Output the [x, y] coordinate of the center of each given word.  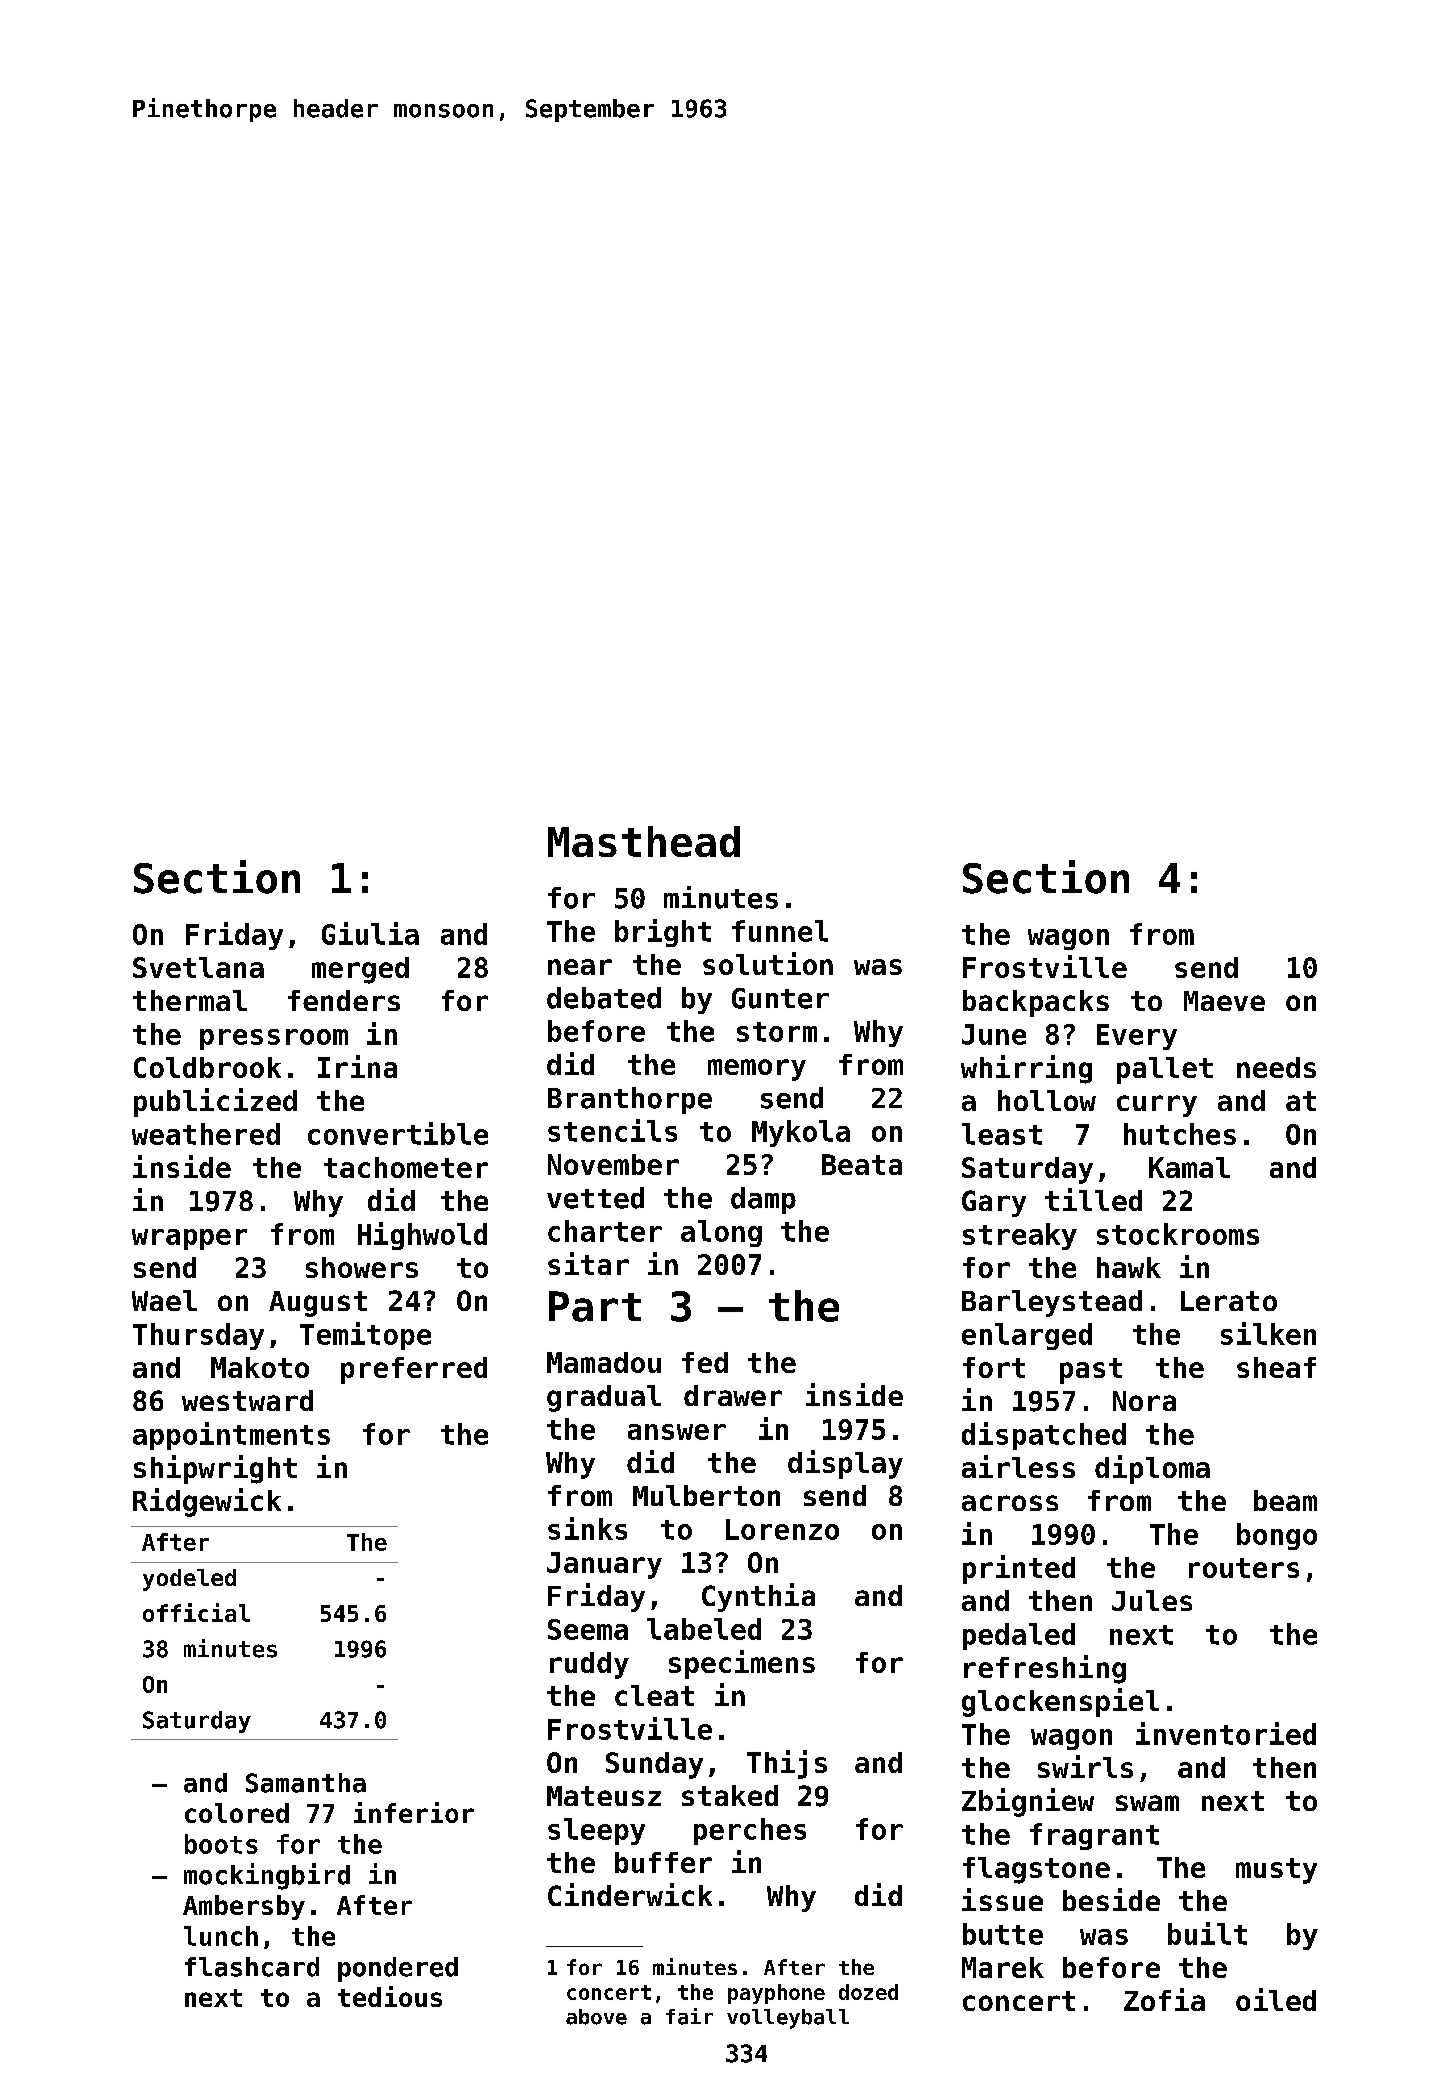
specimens [742, 1664]
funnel [780, 931]
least [1002, 1134]
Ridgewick [207, 1502]
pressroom [274, 1039]
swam [1147, 1803]
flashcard [252, 1967]
